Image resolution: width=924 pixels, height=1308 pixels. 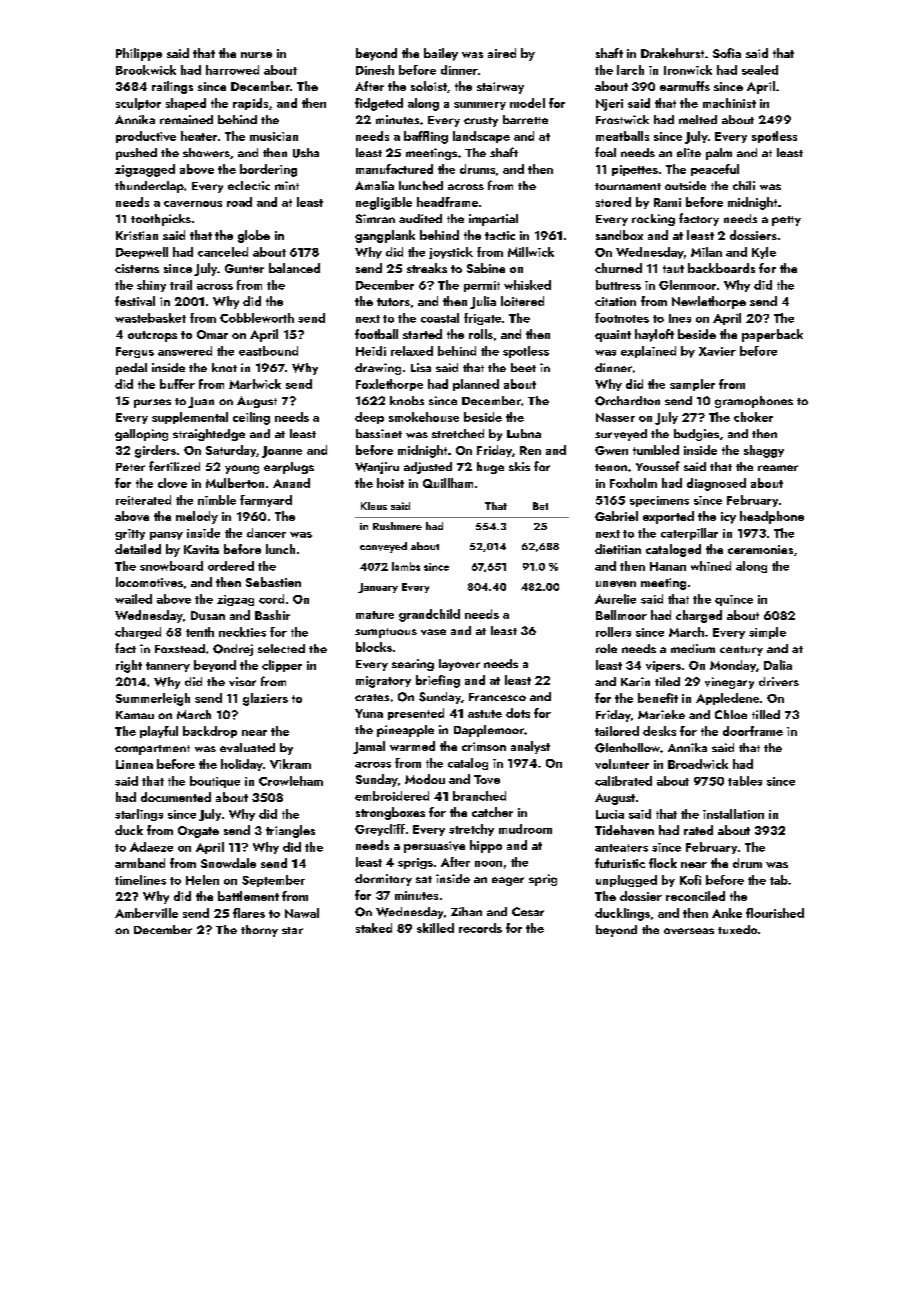 What do you see at coordinates (215, 782) in the image?
I see `boutique` at bounding box center [215, 782].
